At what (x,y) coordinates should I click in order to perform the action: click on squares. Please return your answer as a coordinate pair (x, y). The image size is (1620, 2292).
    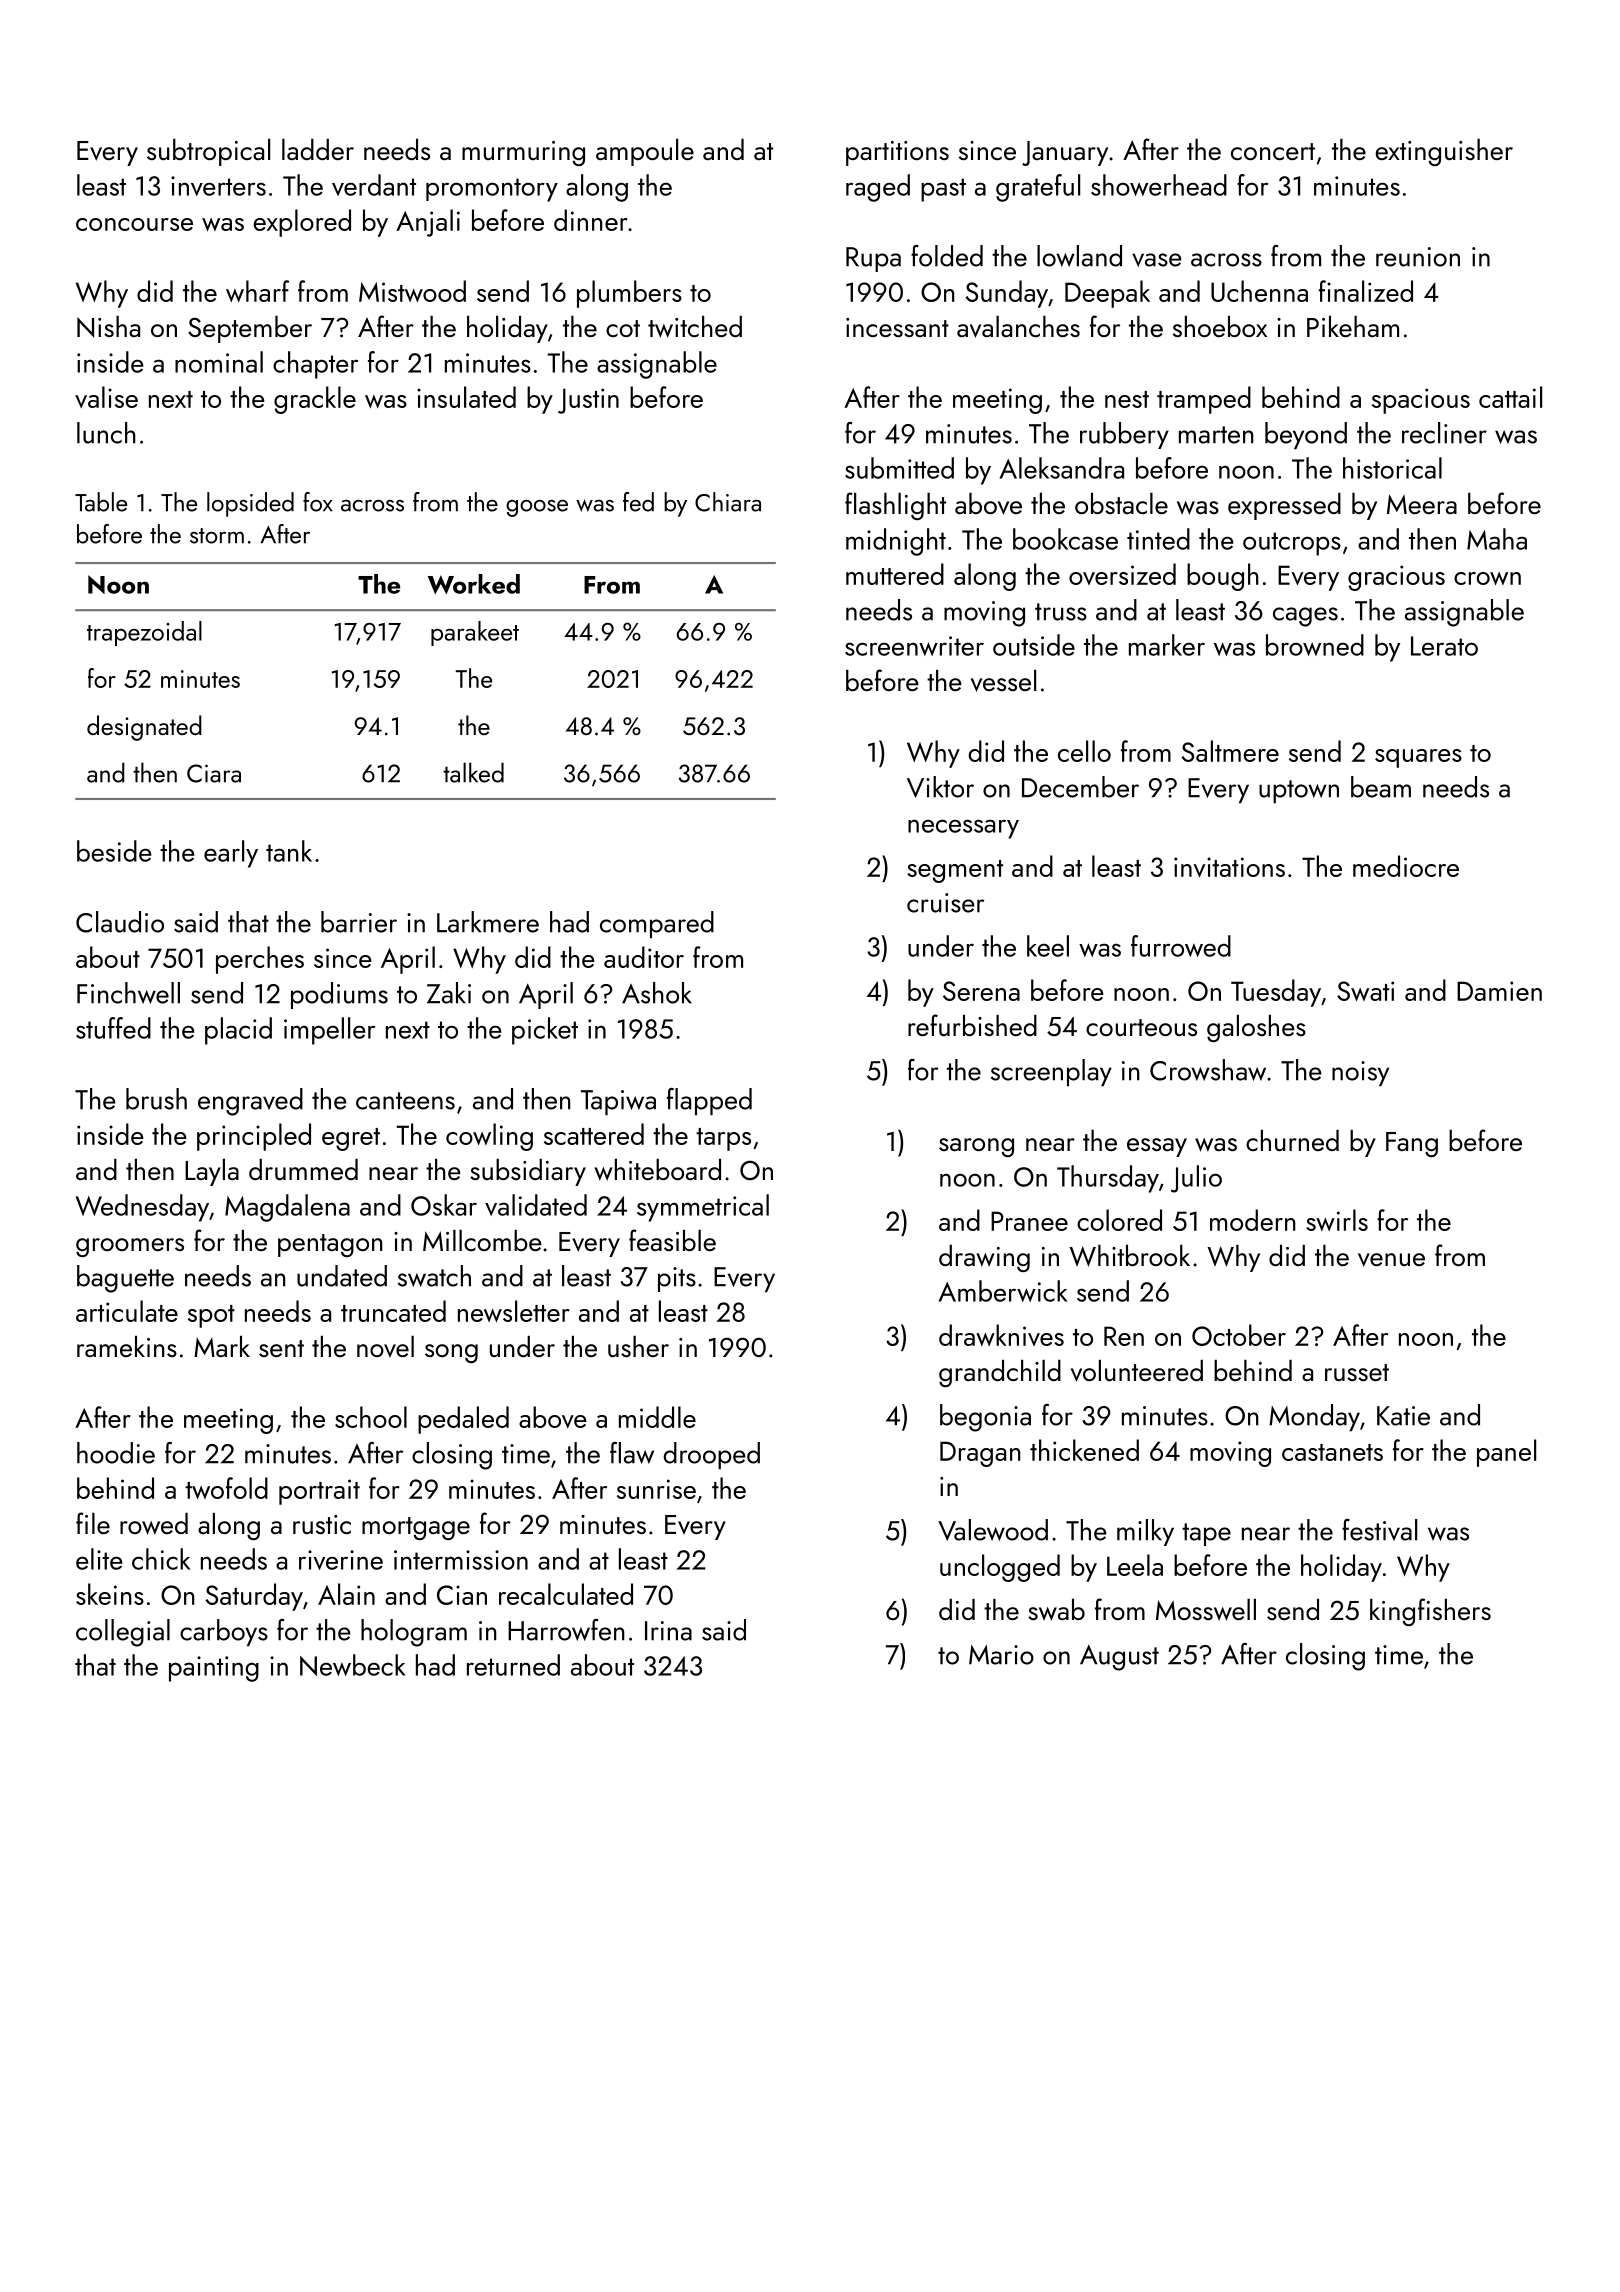
    Looking at the image, I should click on (1418, 758).
